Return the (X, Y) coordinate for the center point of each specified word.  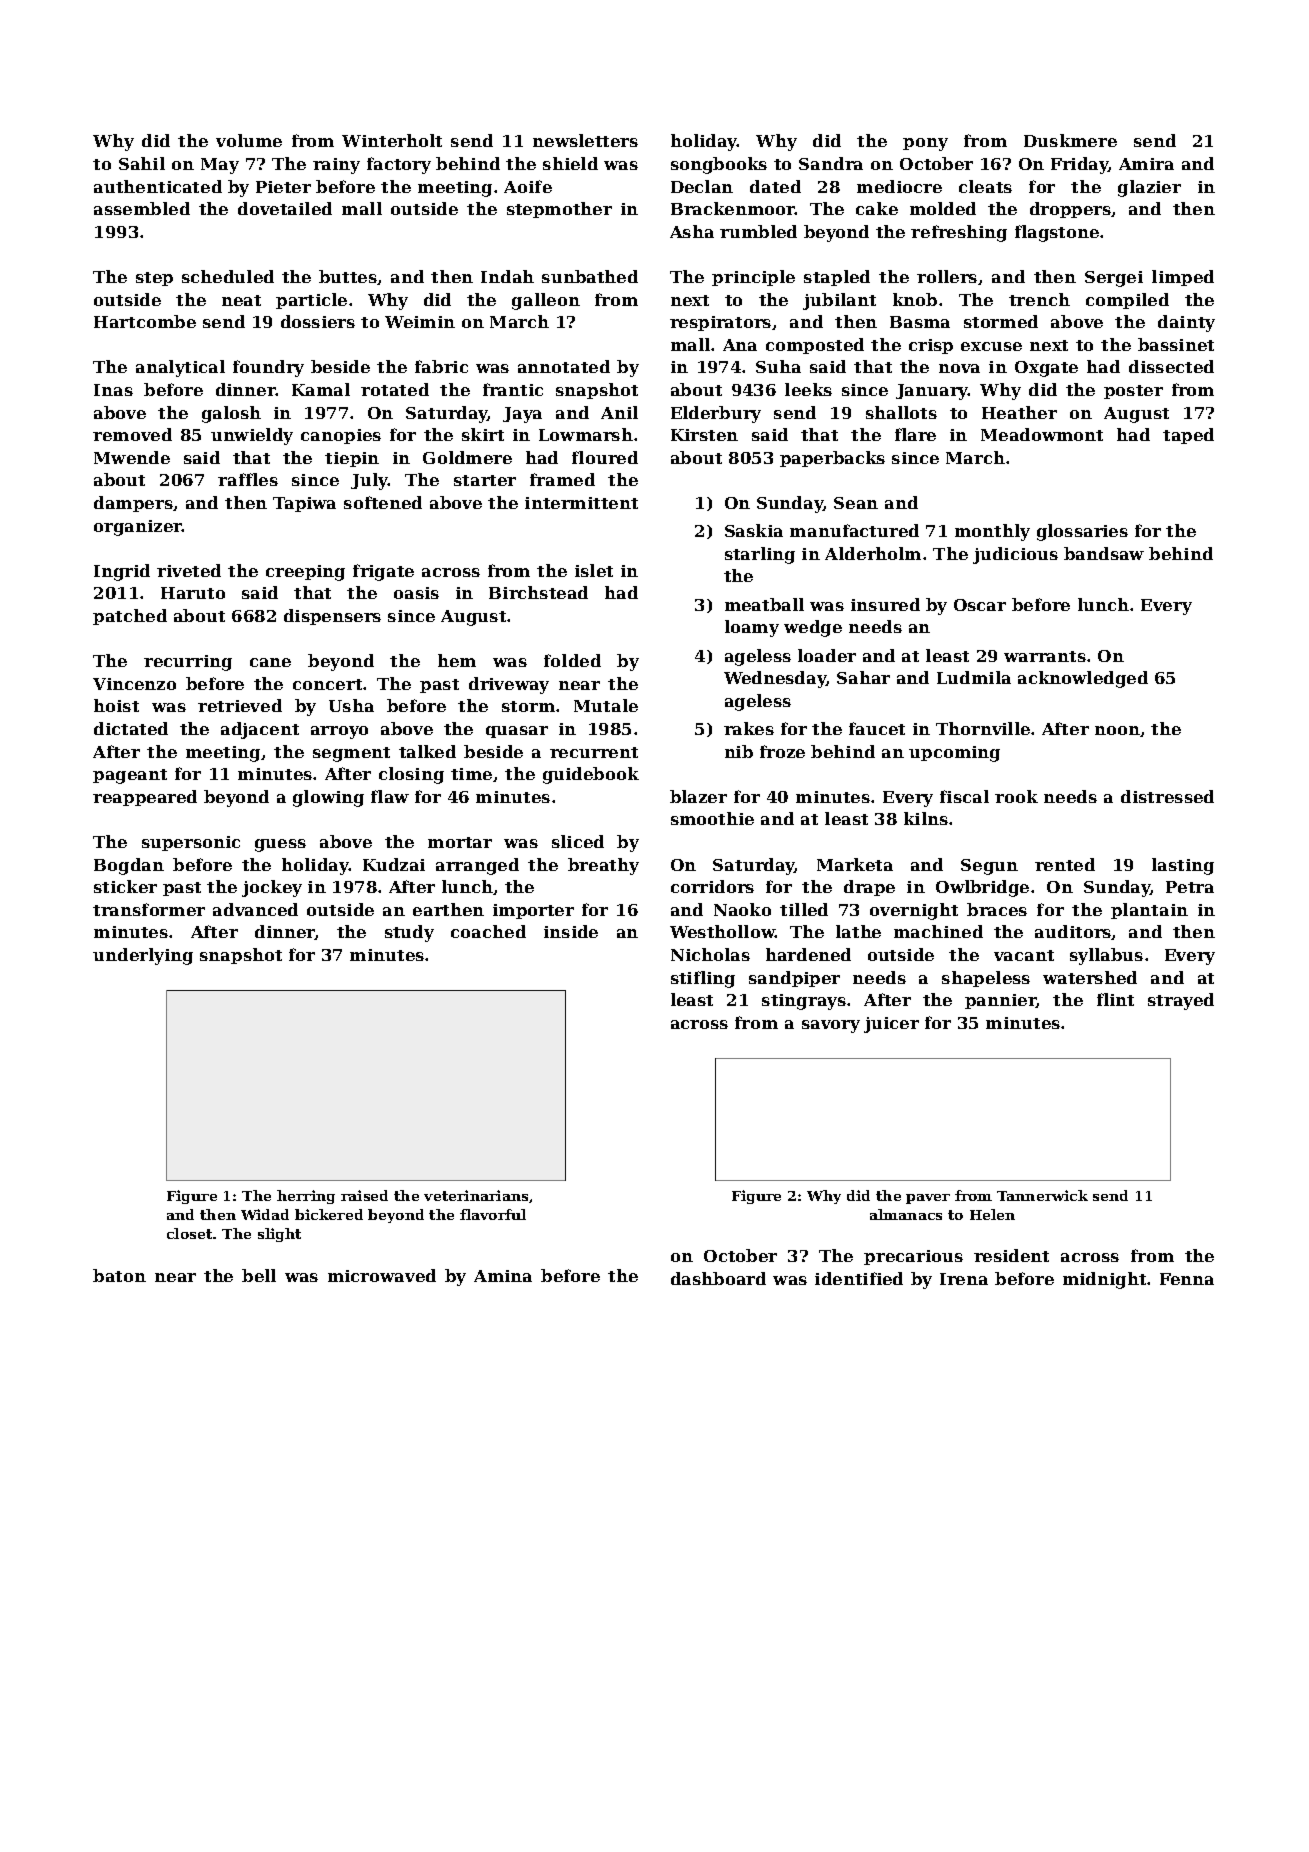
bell (259, 1275)
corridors (712, 886)
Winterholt (392, 140)
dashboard (718, 1278)
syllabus (1106, 956)
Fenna (1187, 1279)
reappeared (145, 798)
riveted (189, 570)
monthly (992, 532)
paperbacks (832, 459)
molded (943, 208)
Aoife (528, 186)
